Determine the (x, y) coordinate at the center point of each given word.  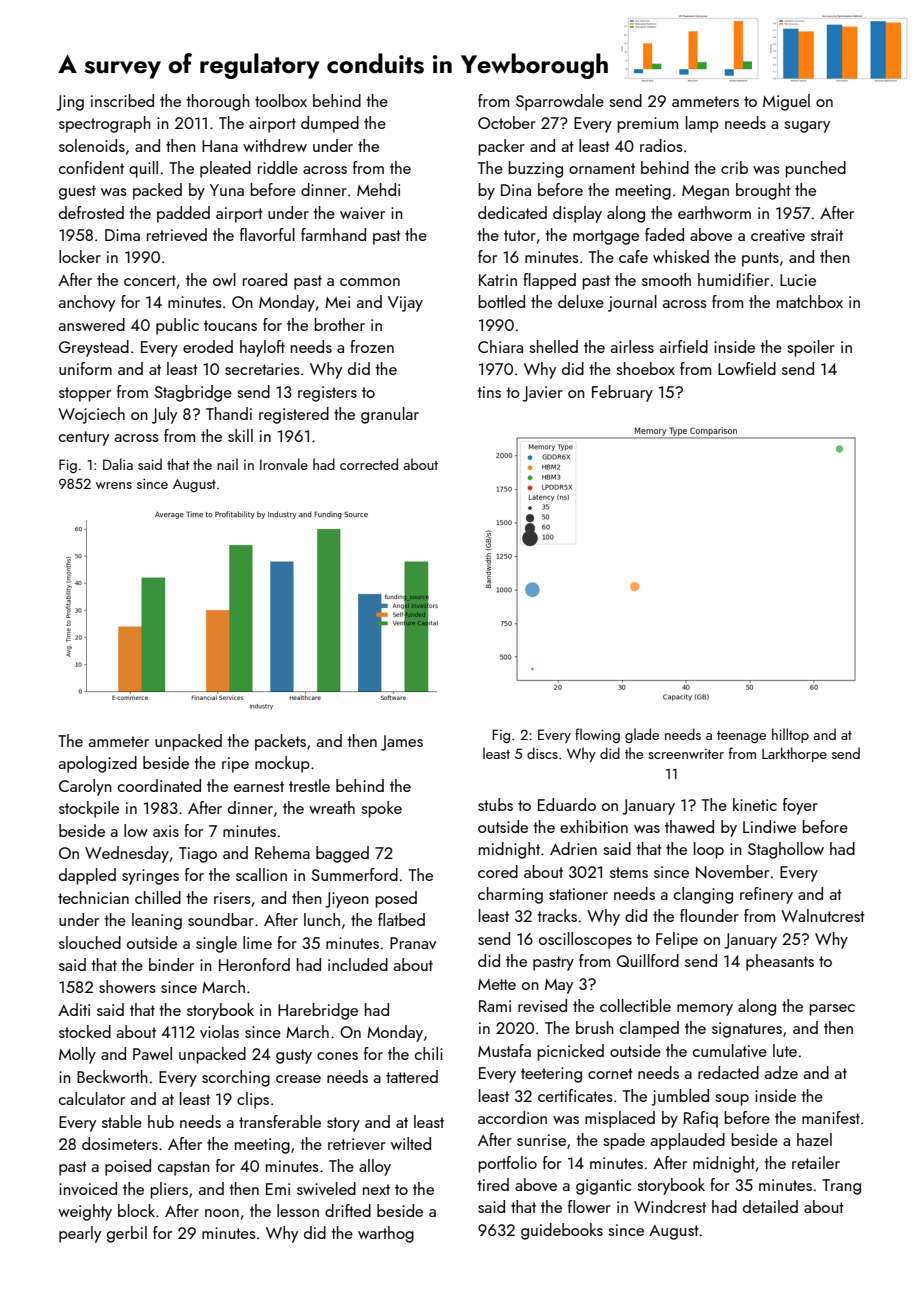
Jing (70, 103)
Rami (495, 1006)
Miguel (786, 102)
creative (778, 235)
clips (253, 1100)
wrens (114, 485)
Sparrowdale (560, 102)
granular (390, 415)
